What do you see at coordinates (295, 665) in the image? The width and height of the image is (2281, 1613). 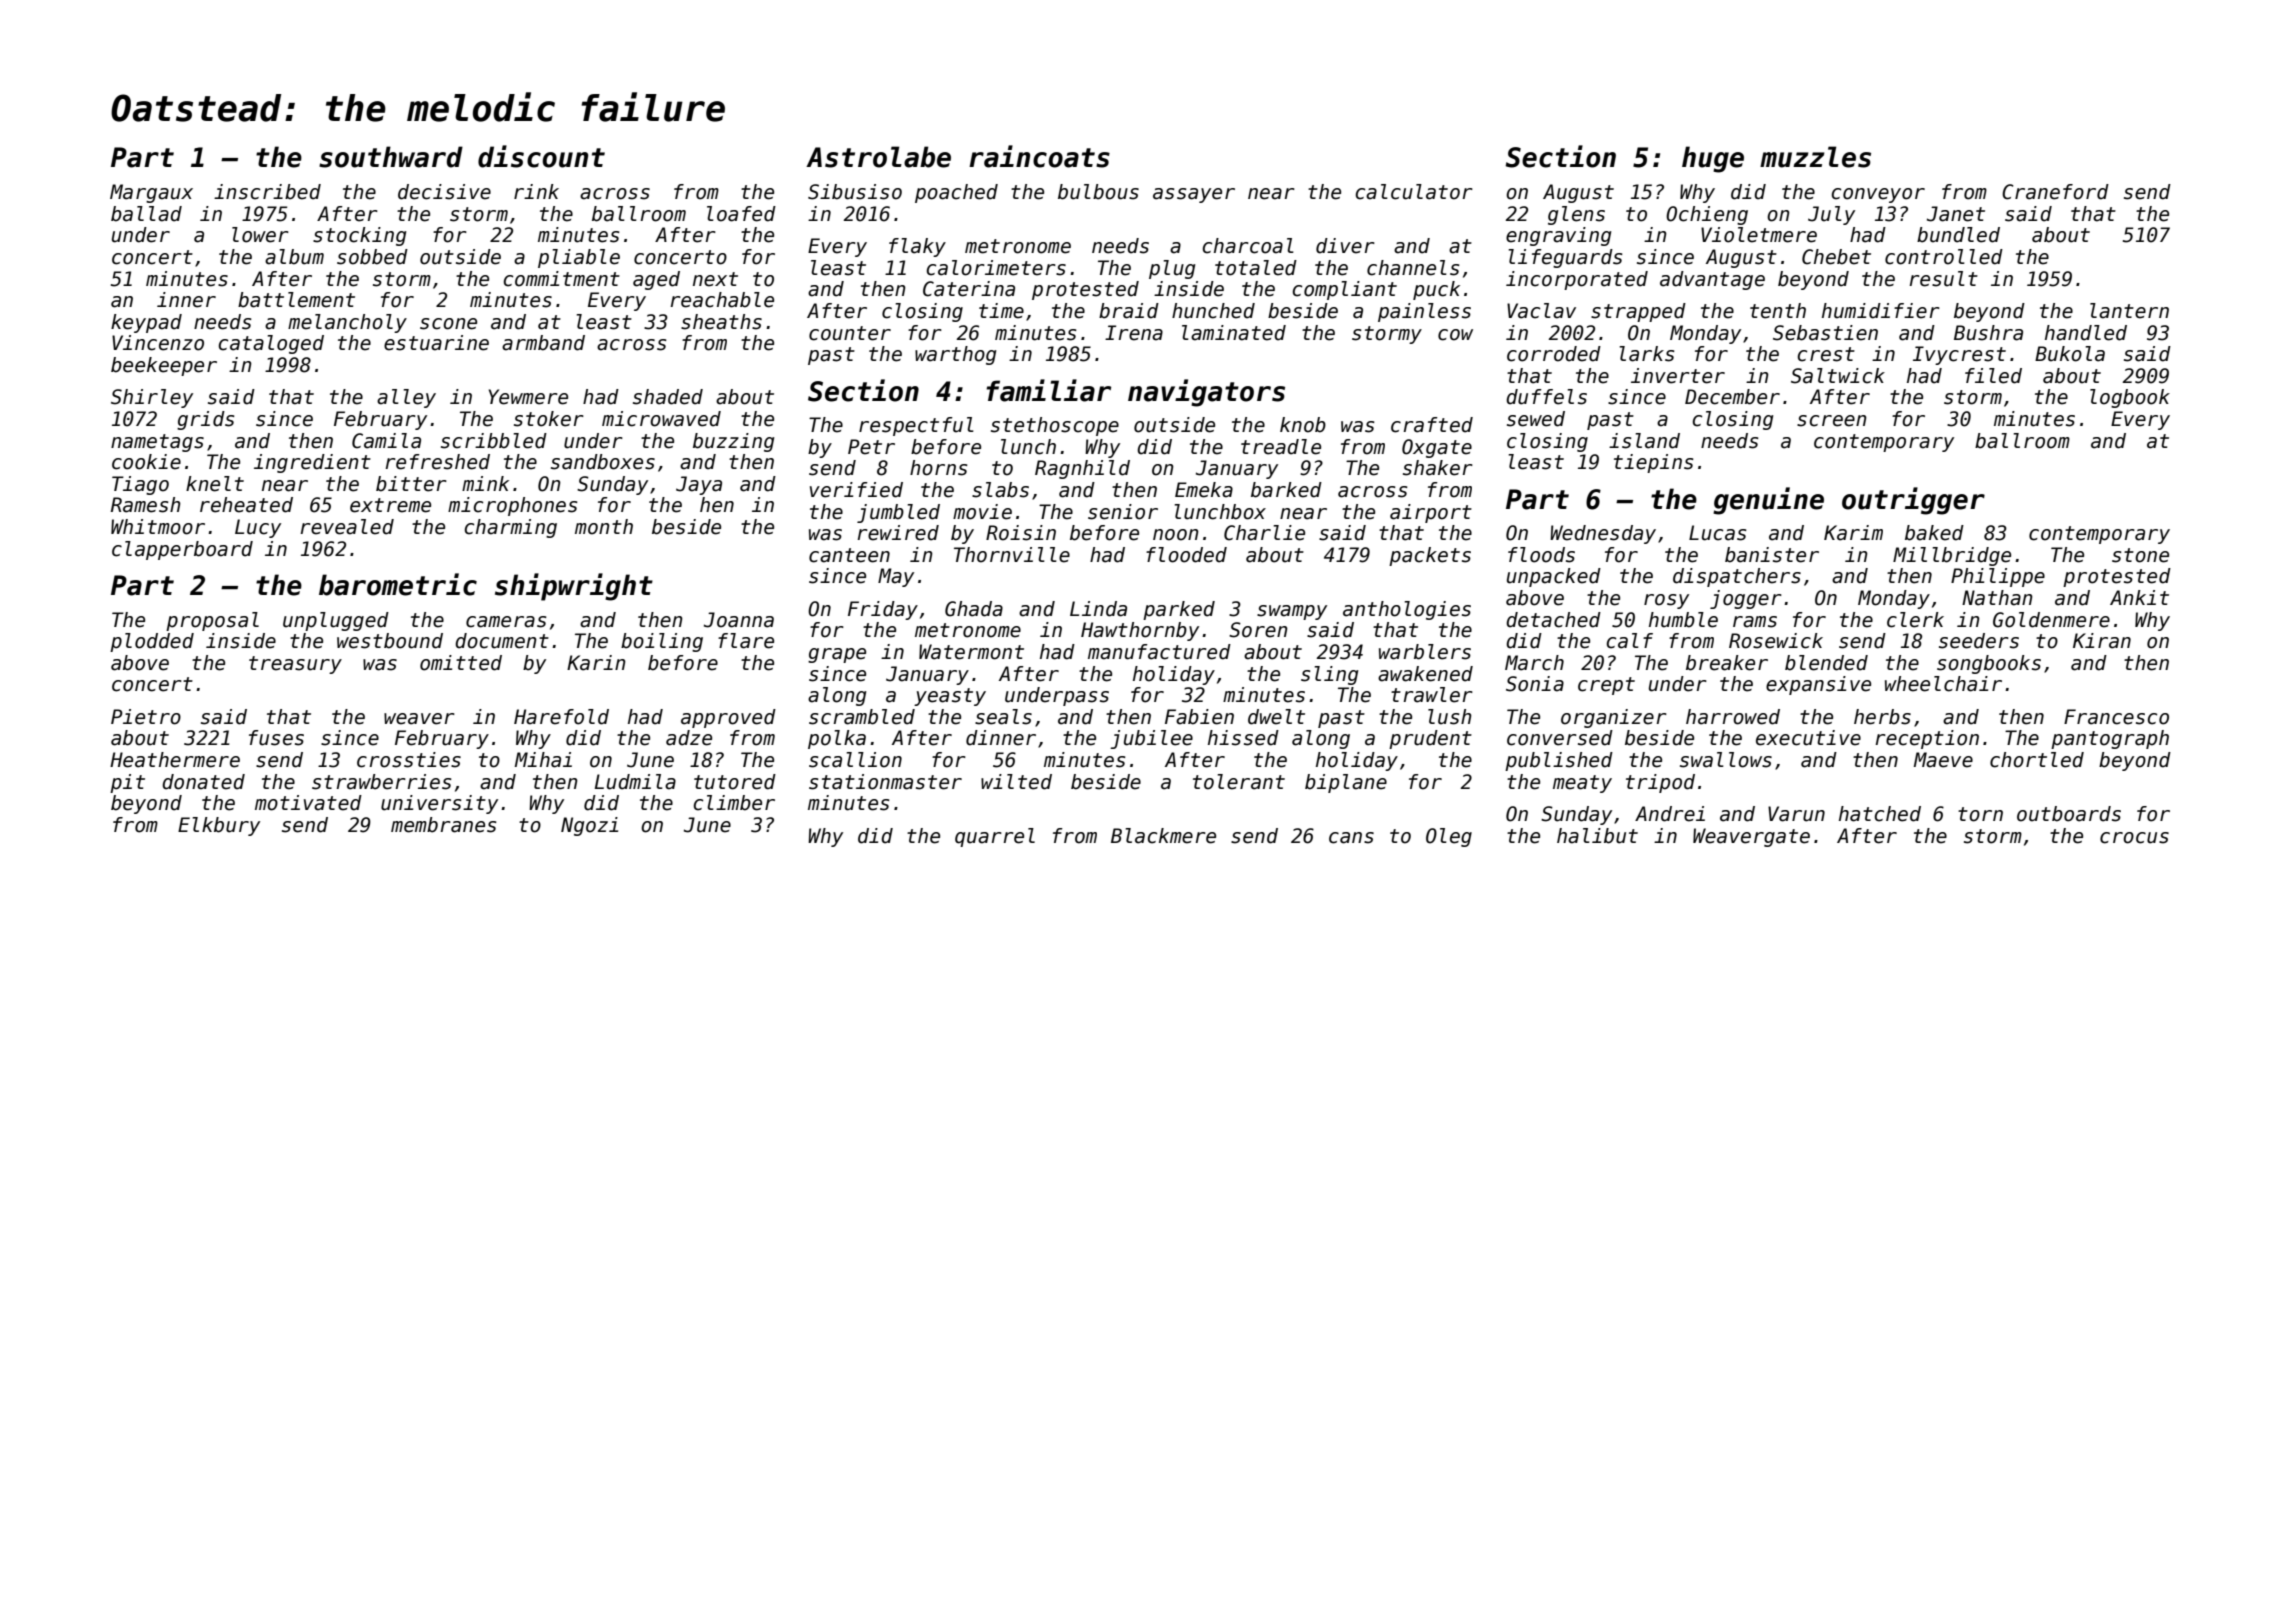 I see `treasury` at bounding box center [295, 665].
